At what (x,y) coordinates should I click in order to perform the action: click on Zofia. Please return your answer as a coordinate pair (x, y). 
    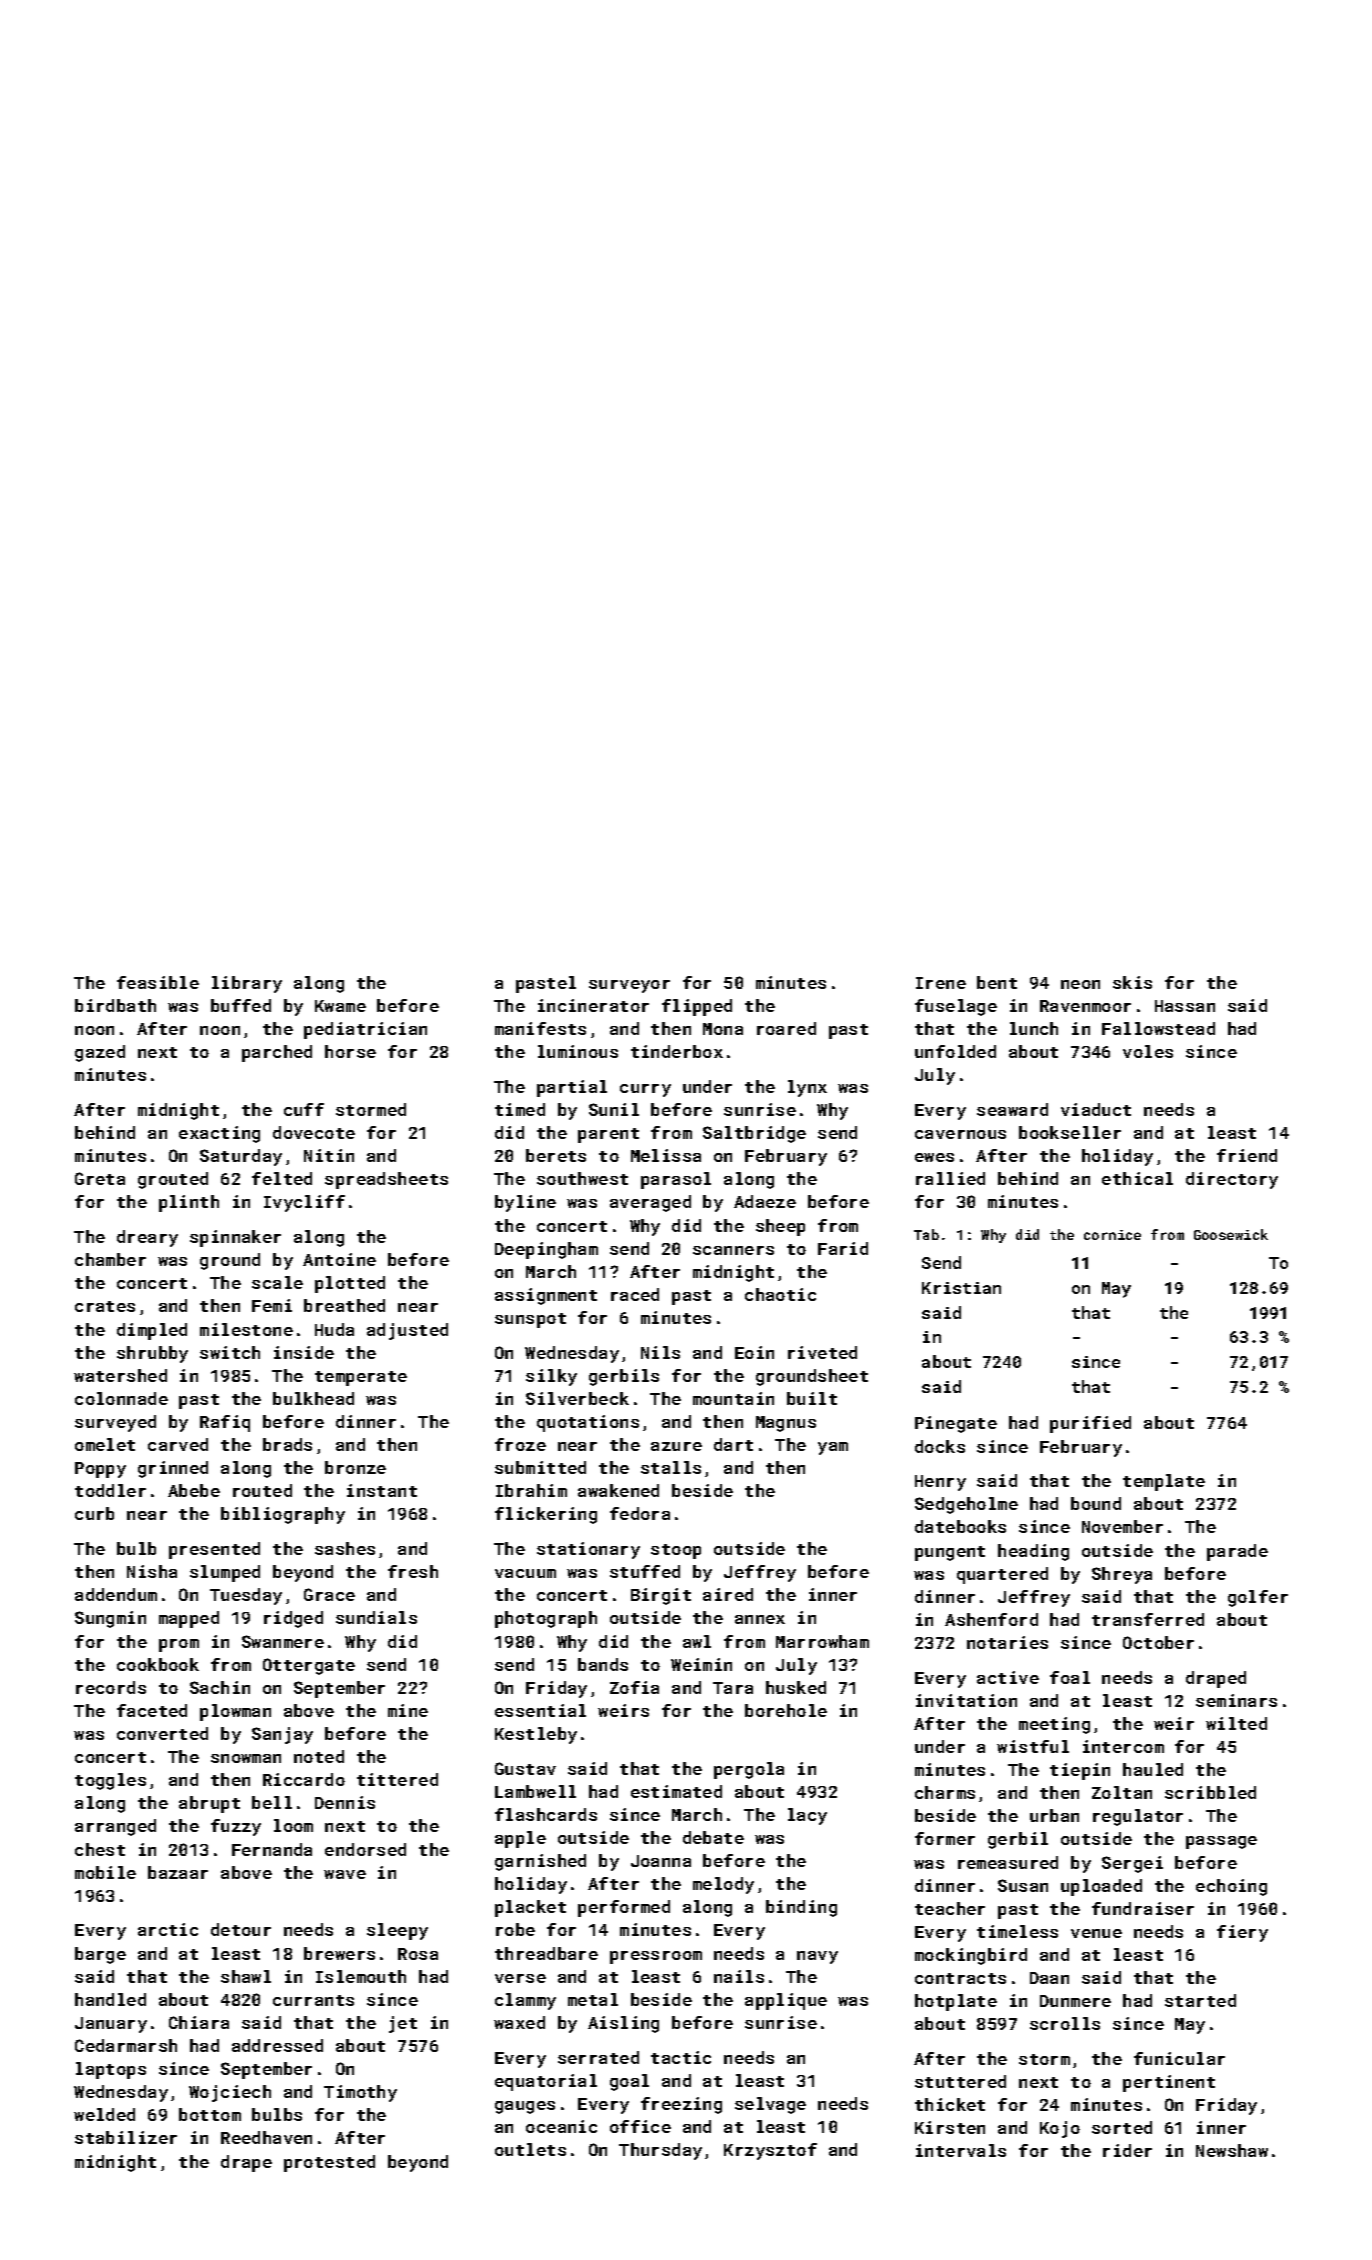
    Looking at the image, I should click on (634, 1687).
